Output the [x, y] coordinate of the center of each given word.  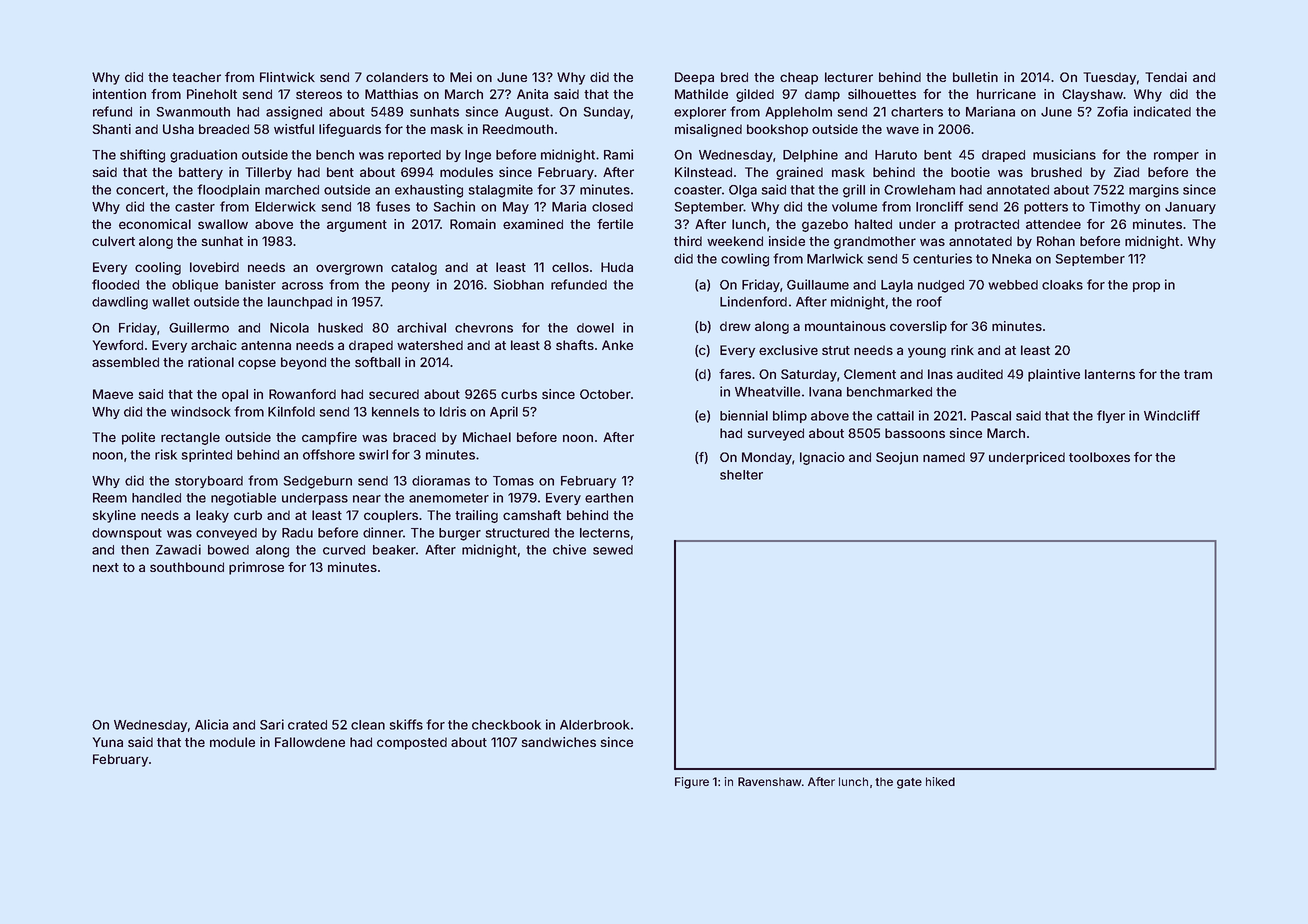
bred [734, 77]
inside [787, 241]
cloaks [1062, 285]
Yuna [108, 742]
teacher [196, 77]
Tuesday [1109, 78]
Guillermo [199, 327]
